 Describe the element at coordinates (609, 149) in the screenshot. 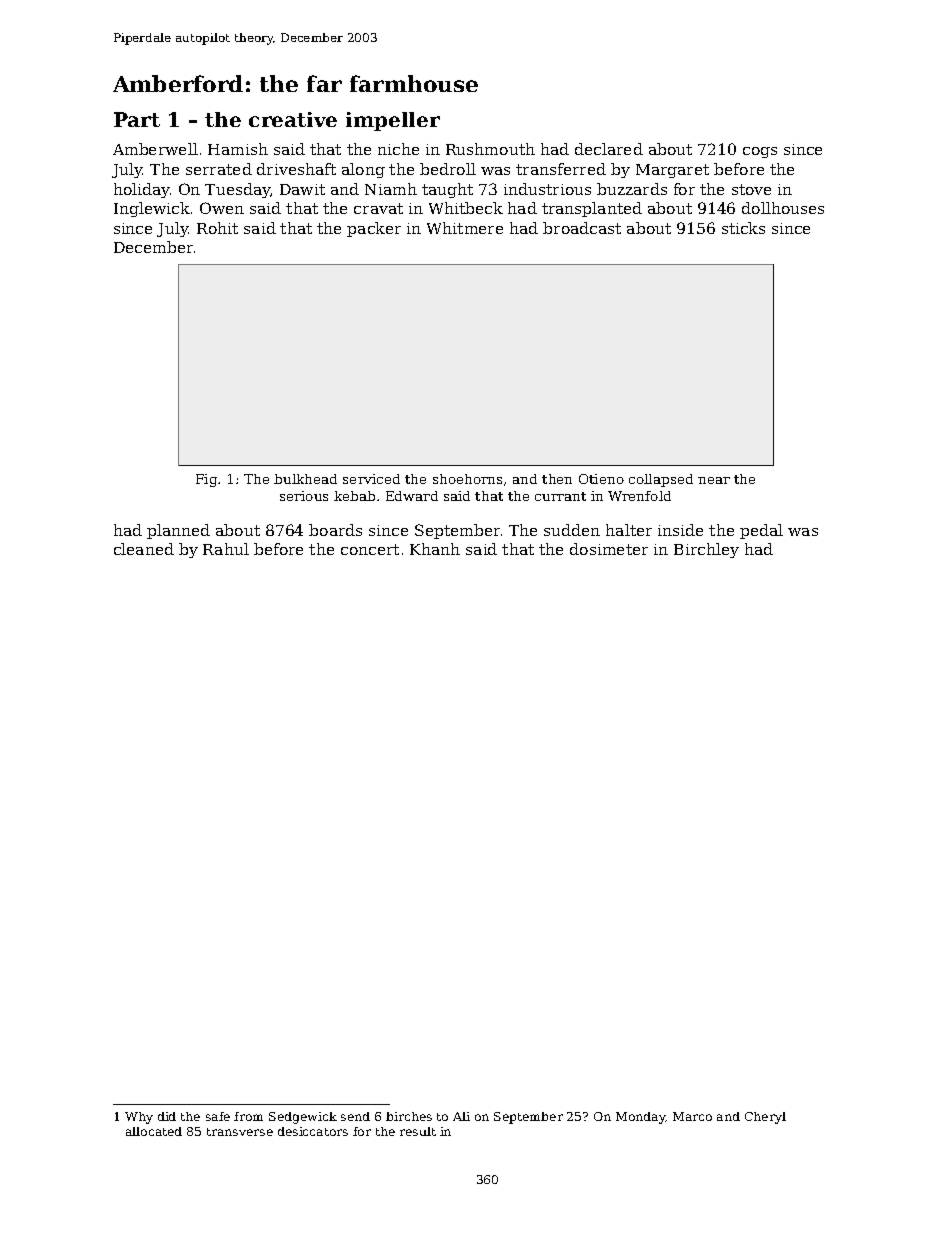

I see `declared` at that location.
